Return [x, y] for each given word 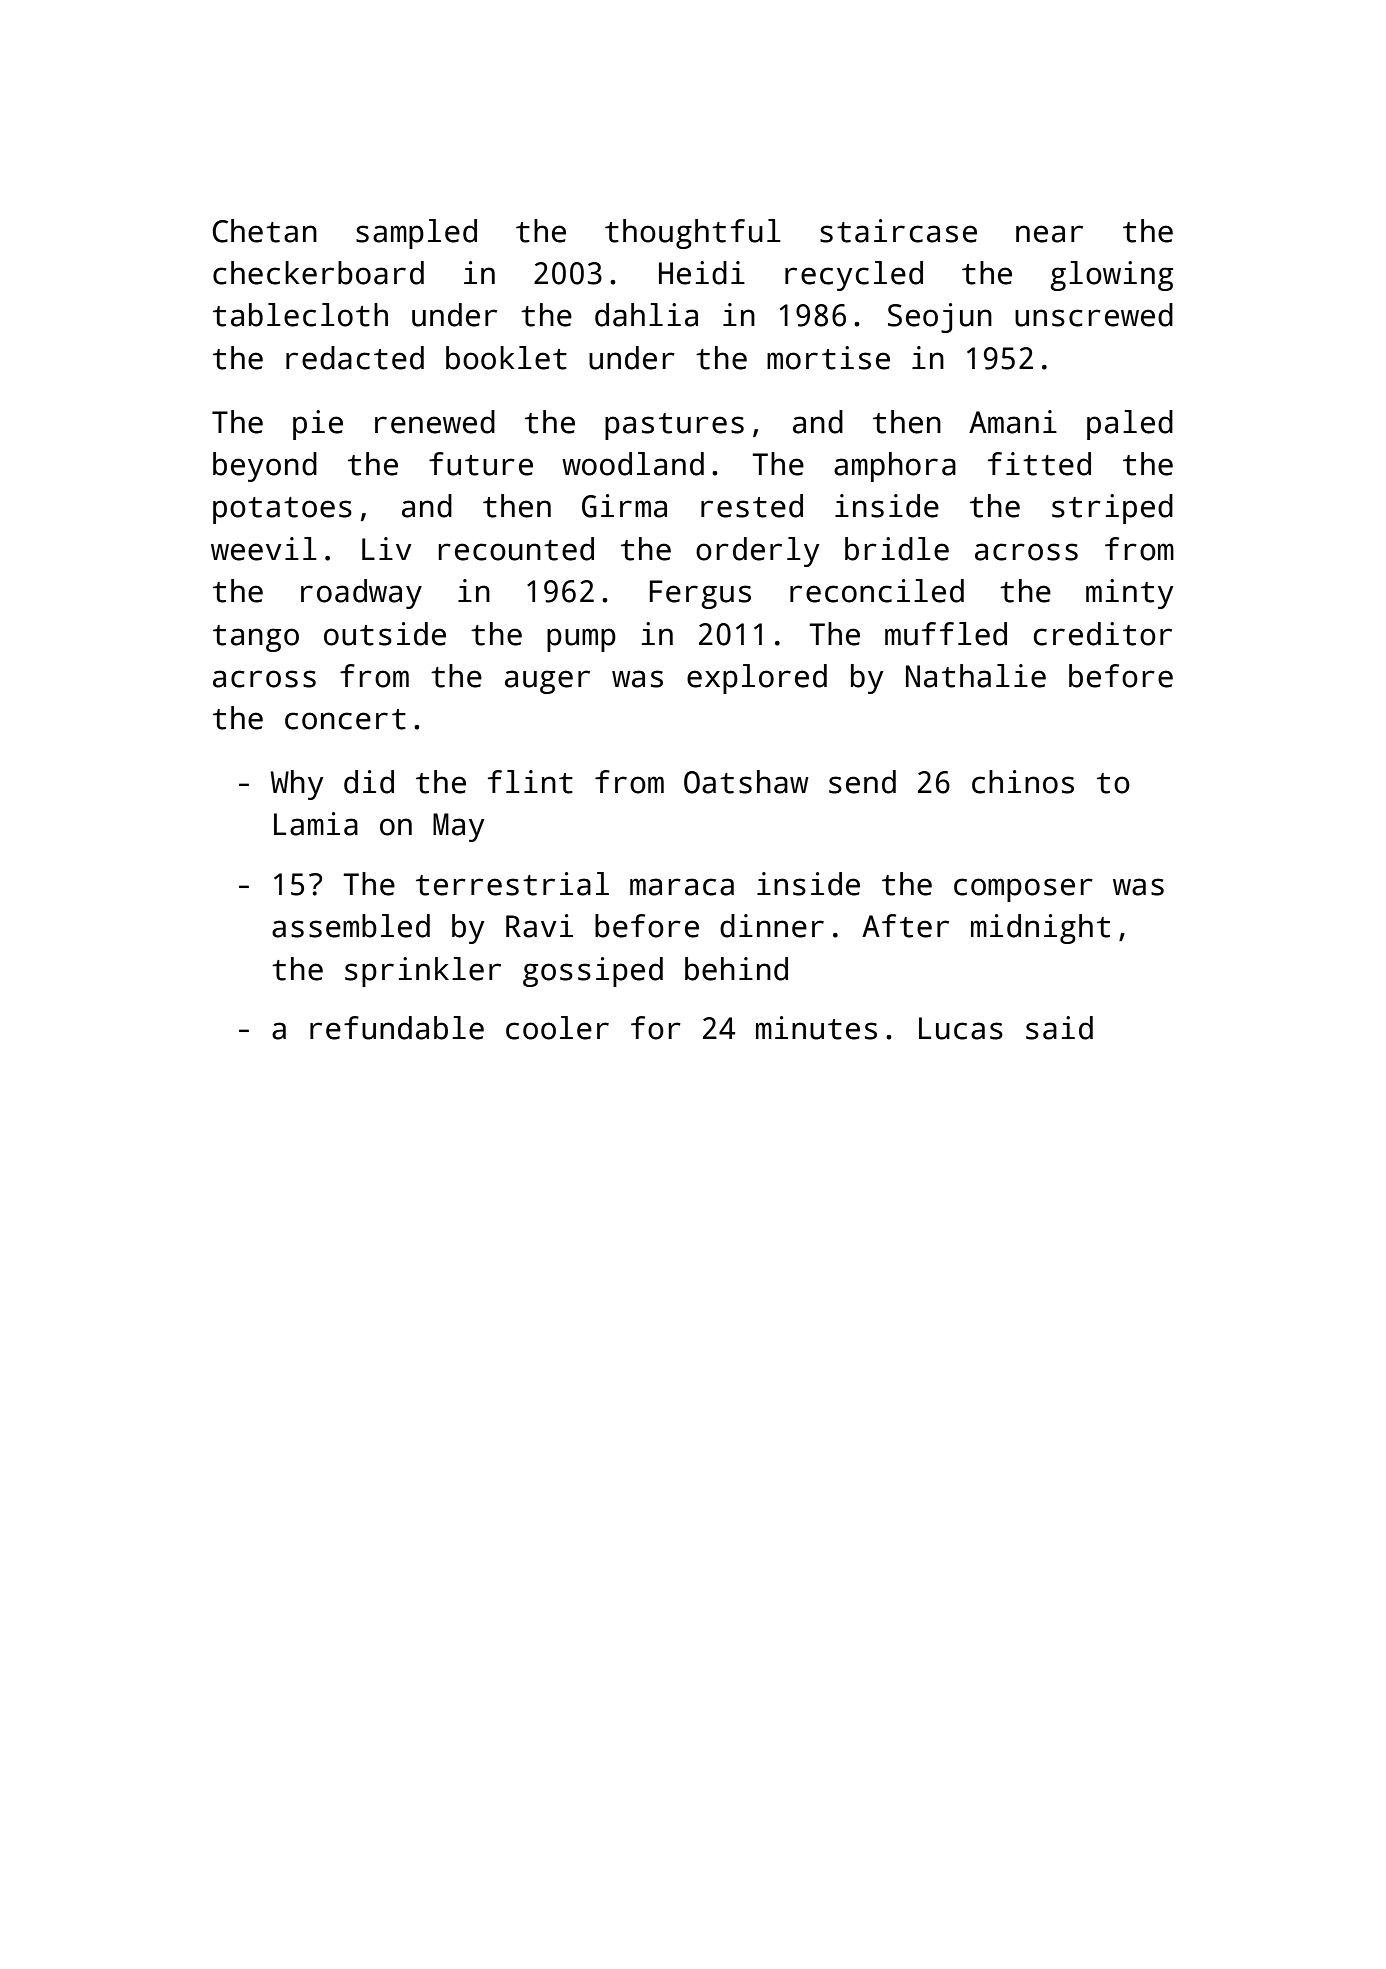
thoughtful [693, 234]
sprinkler [423, 972]
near [1049, 234]
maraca [682, 887]
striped [1112, 509]
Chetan [265, 231]
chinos [1023, 782]
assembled [351, 926]
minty [1130, 594]
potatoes [282, 510]
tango [256, 638]
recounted [516, 549]
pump [581, 640]
